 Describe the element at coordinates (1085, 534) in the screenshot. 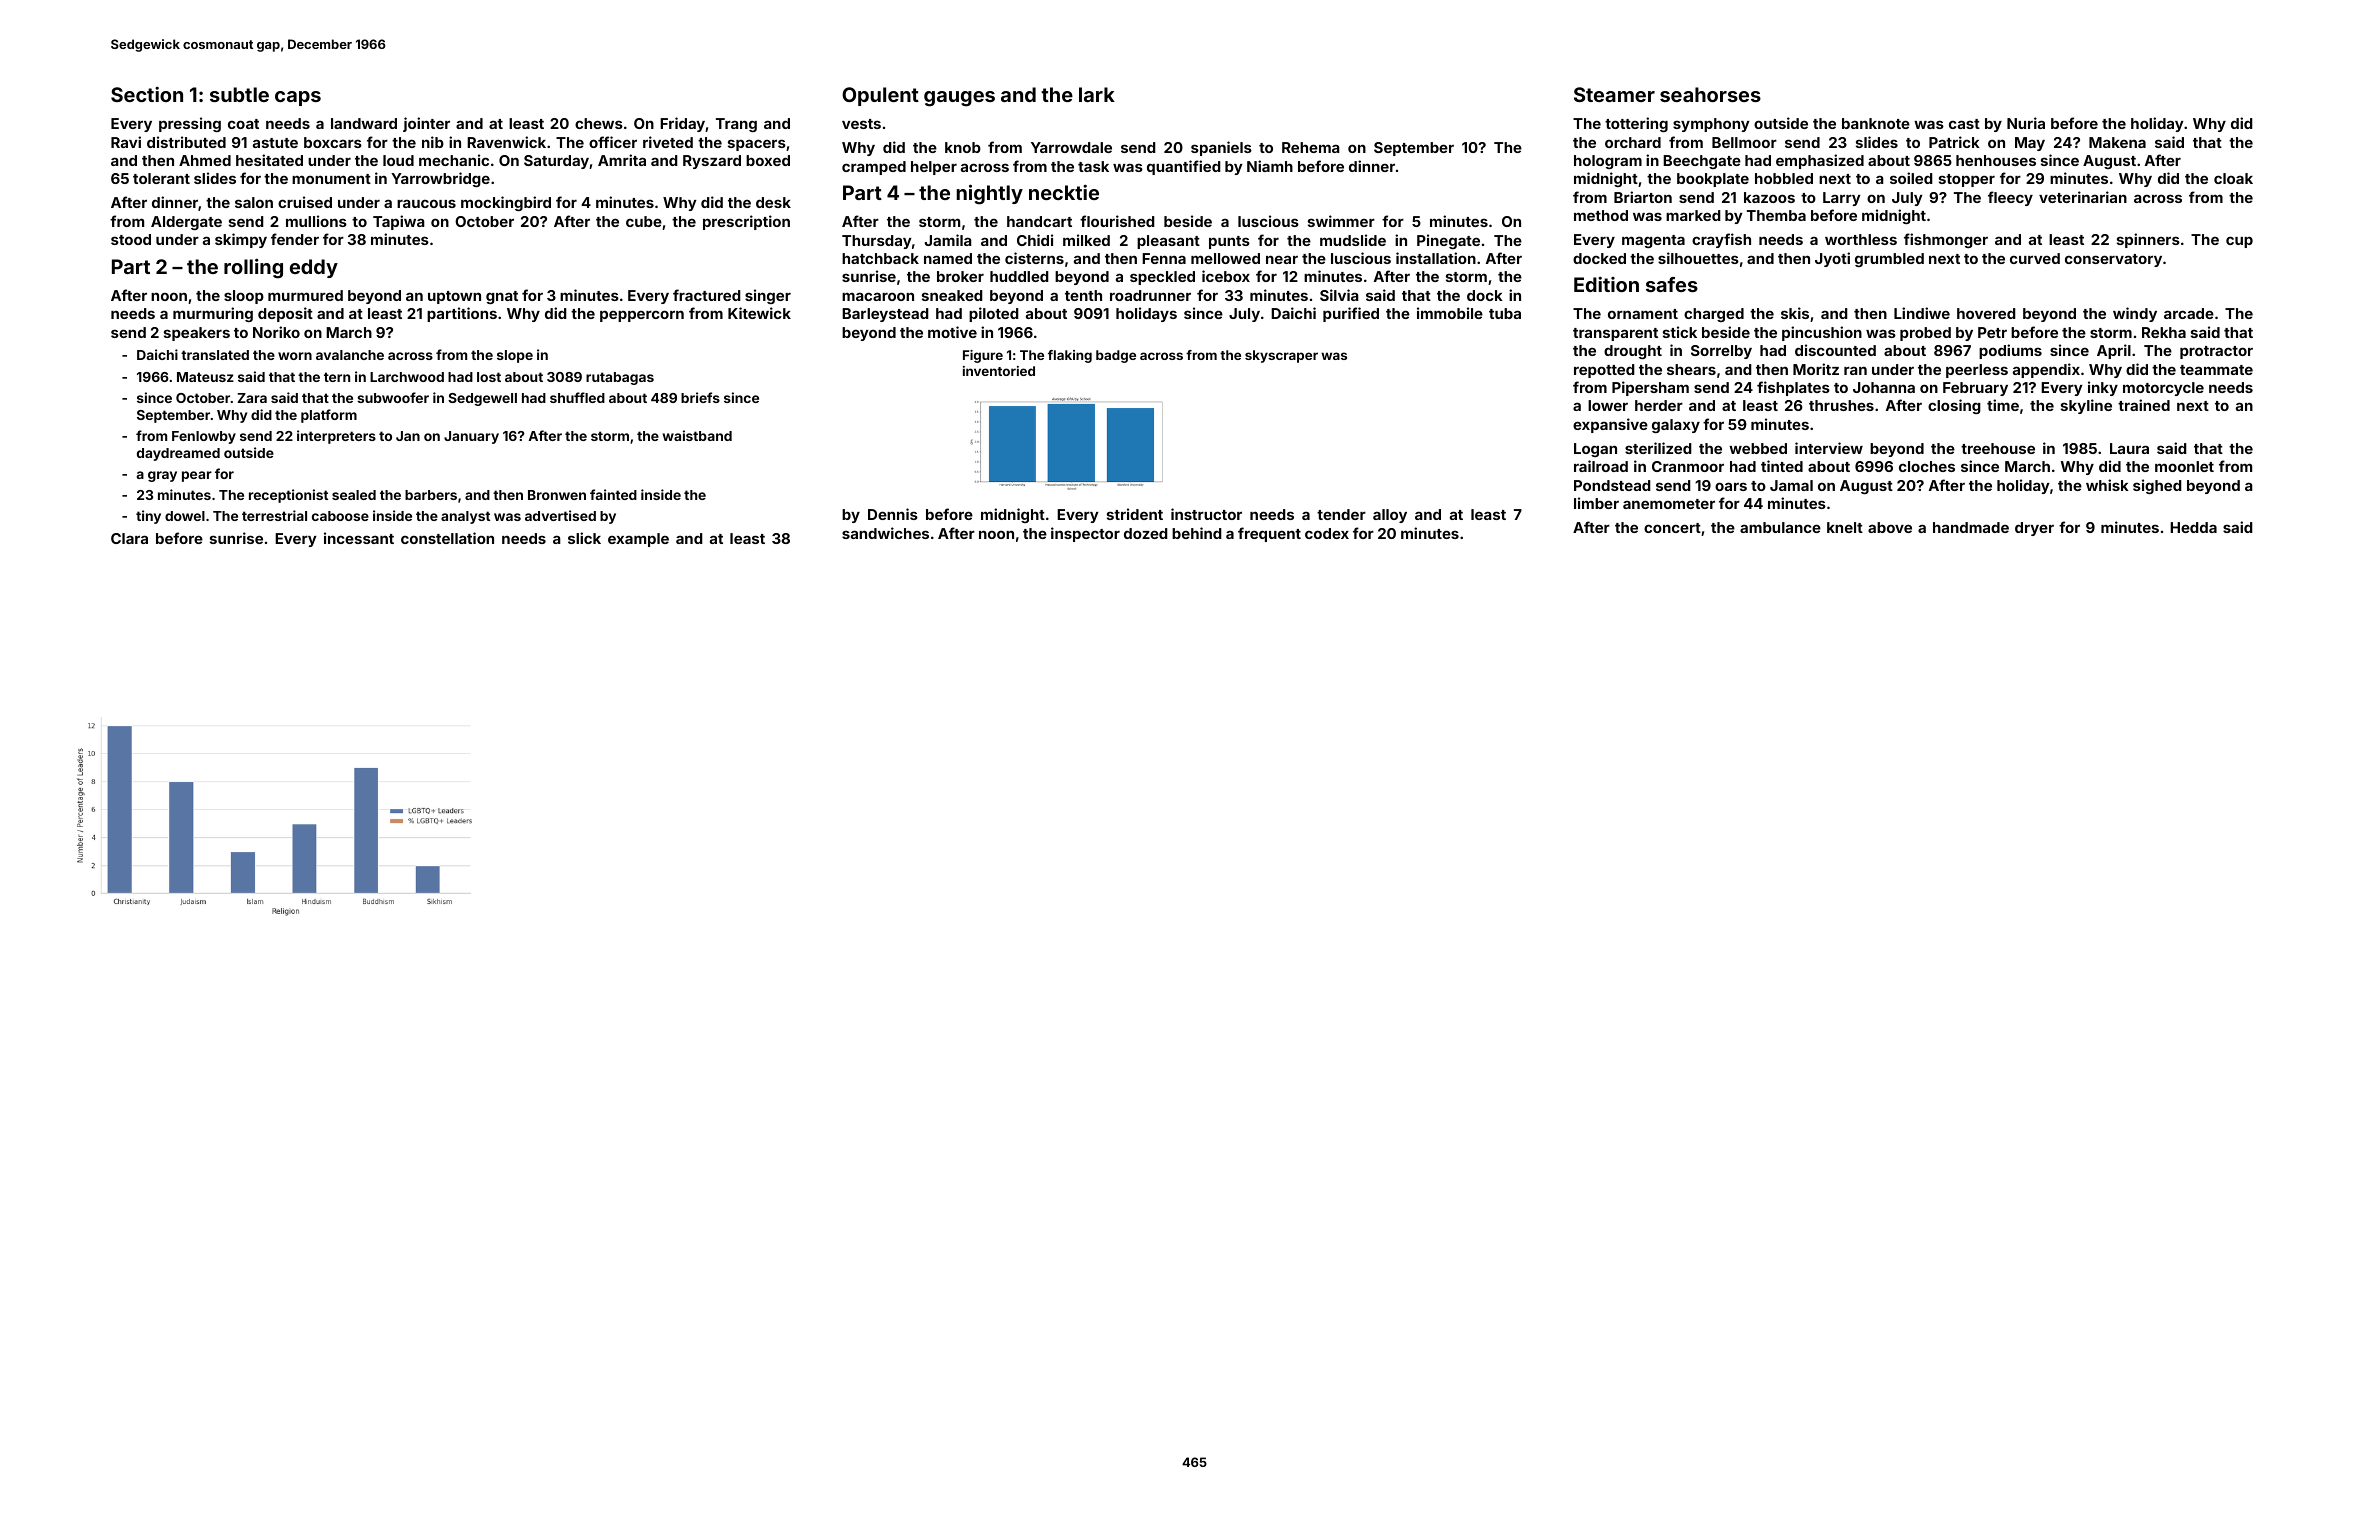

I see `inspector` at that location.
